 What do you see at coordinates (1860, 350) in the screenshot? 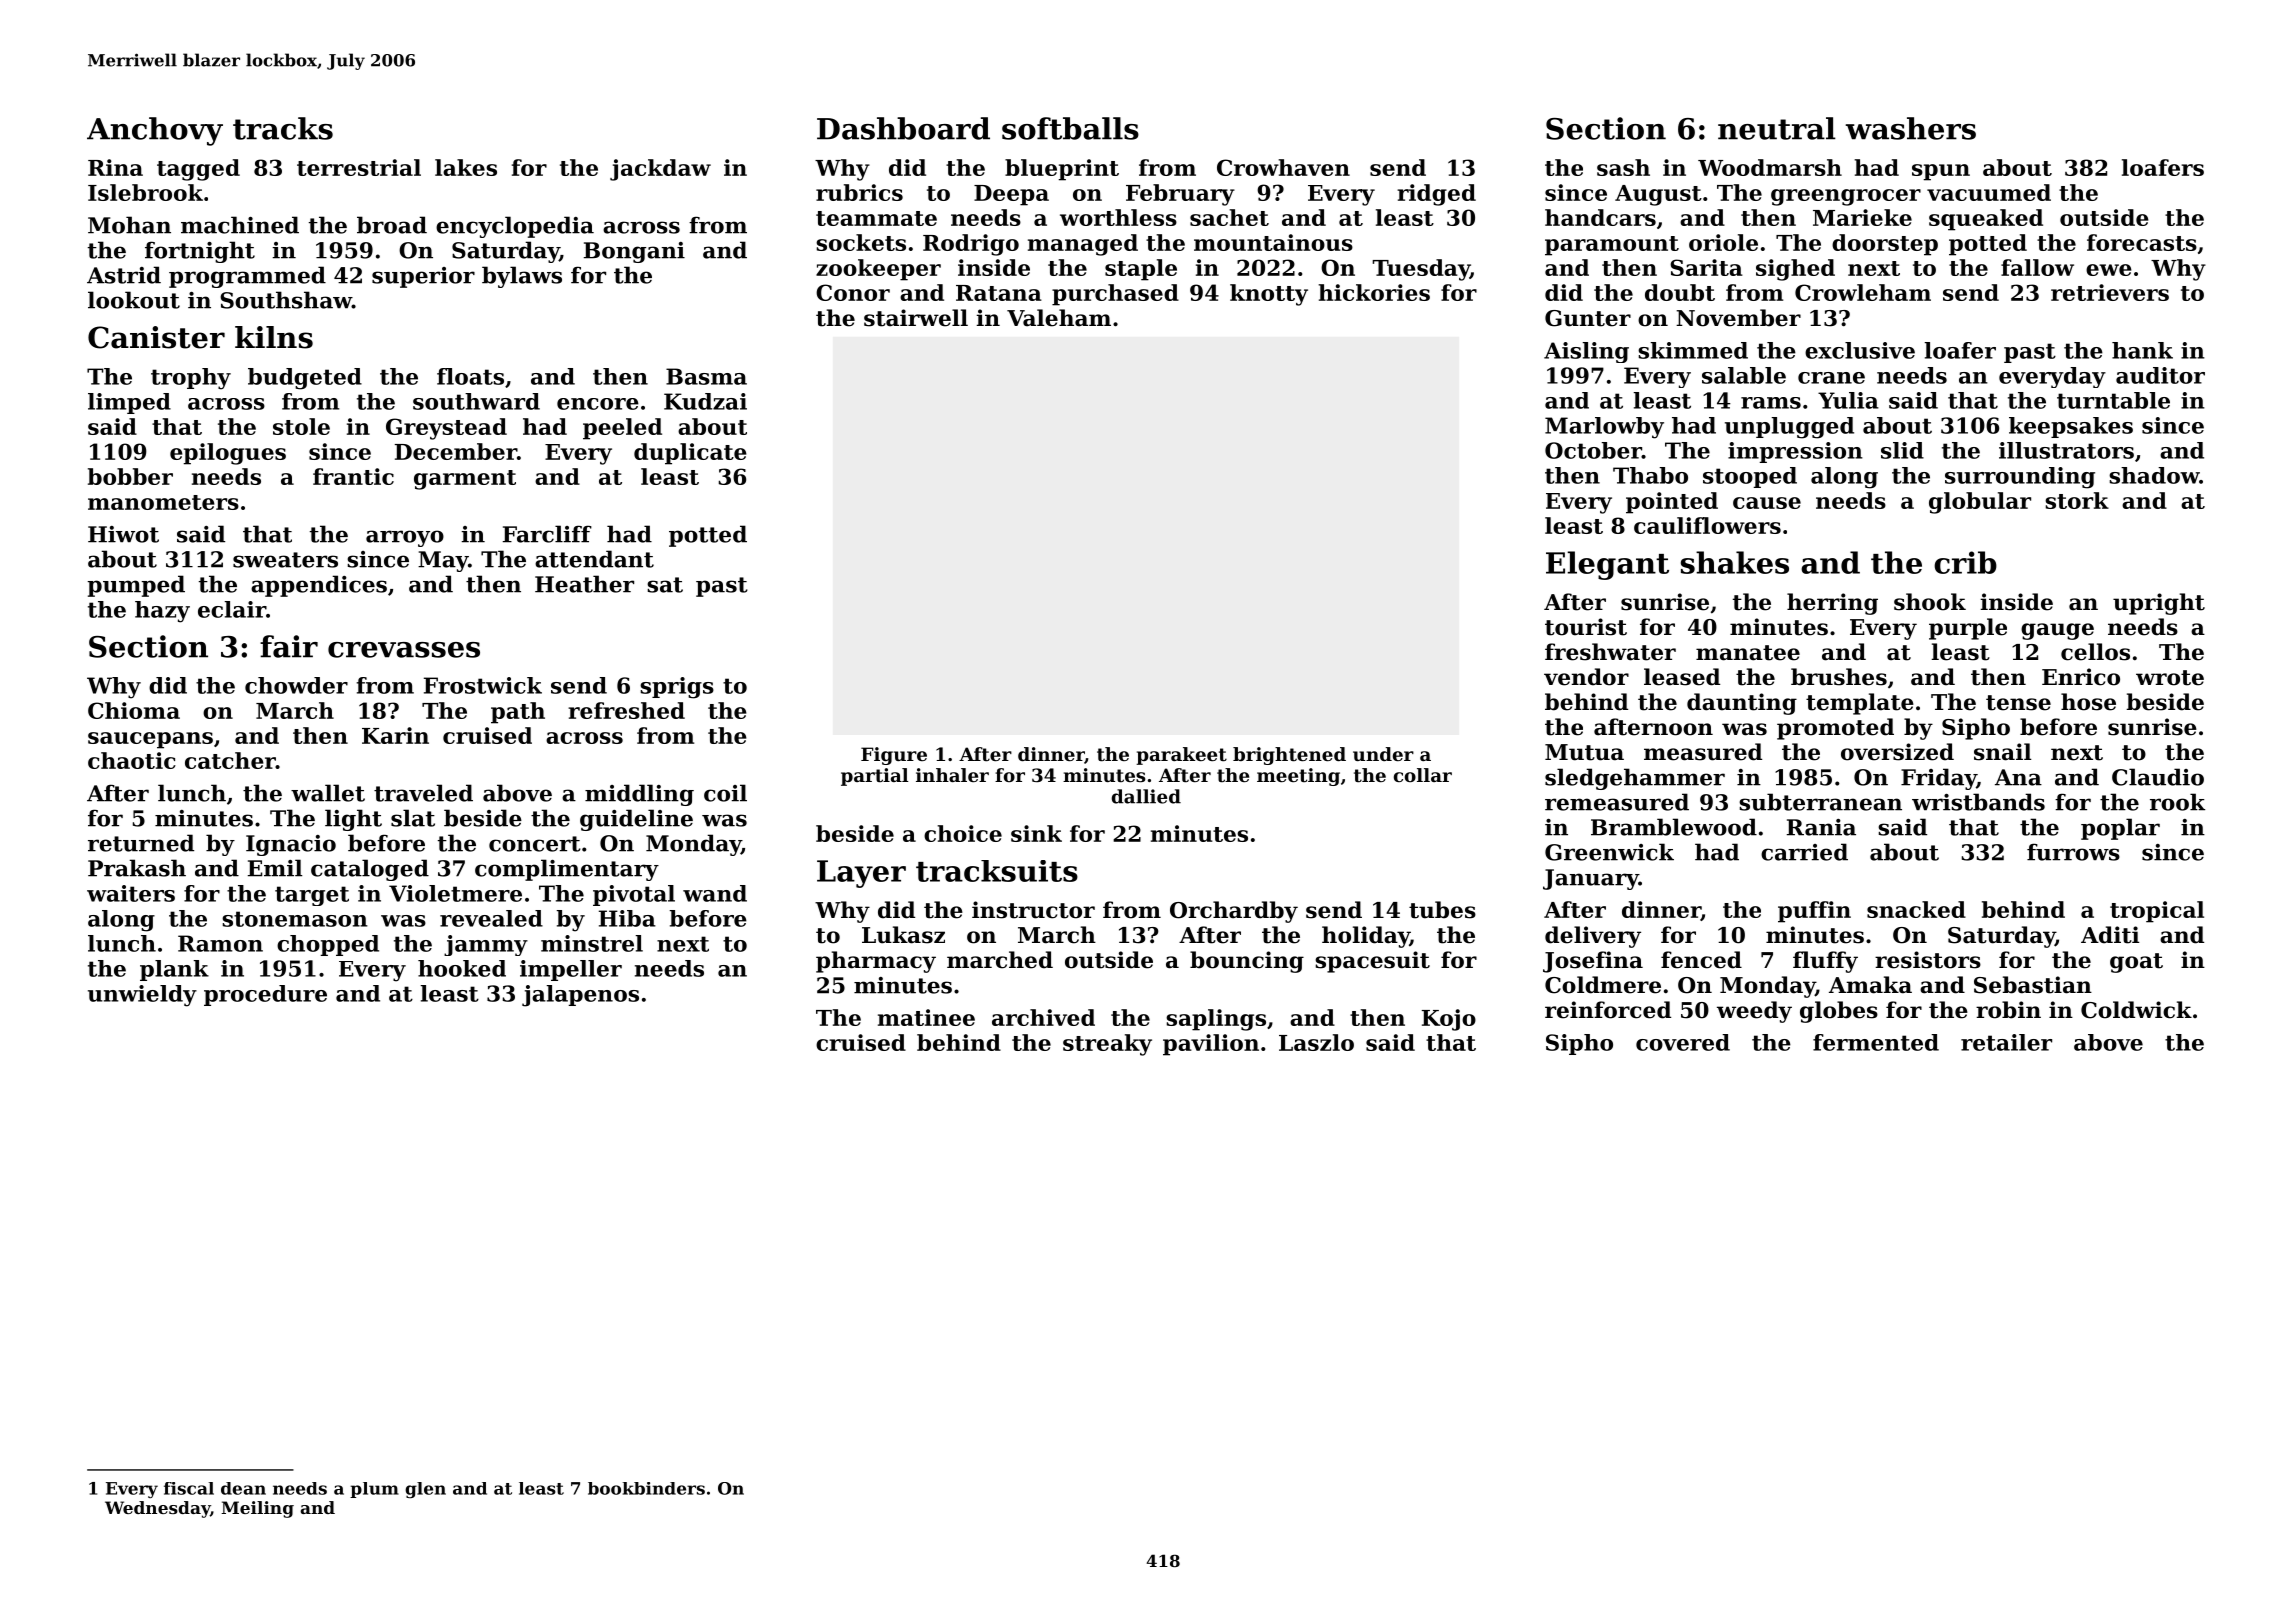
I see `exclusive` at bounding box center [1860, 350].
